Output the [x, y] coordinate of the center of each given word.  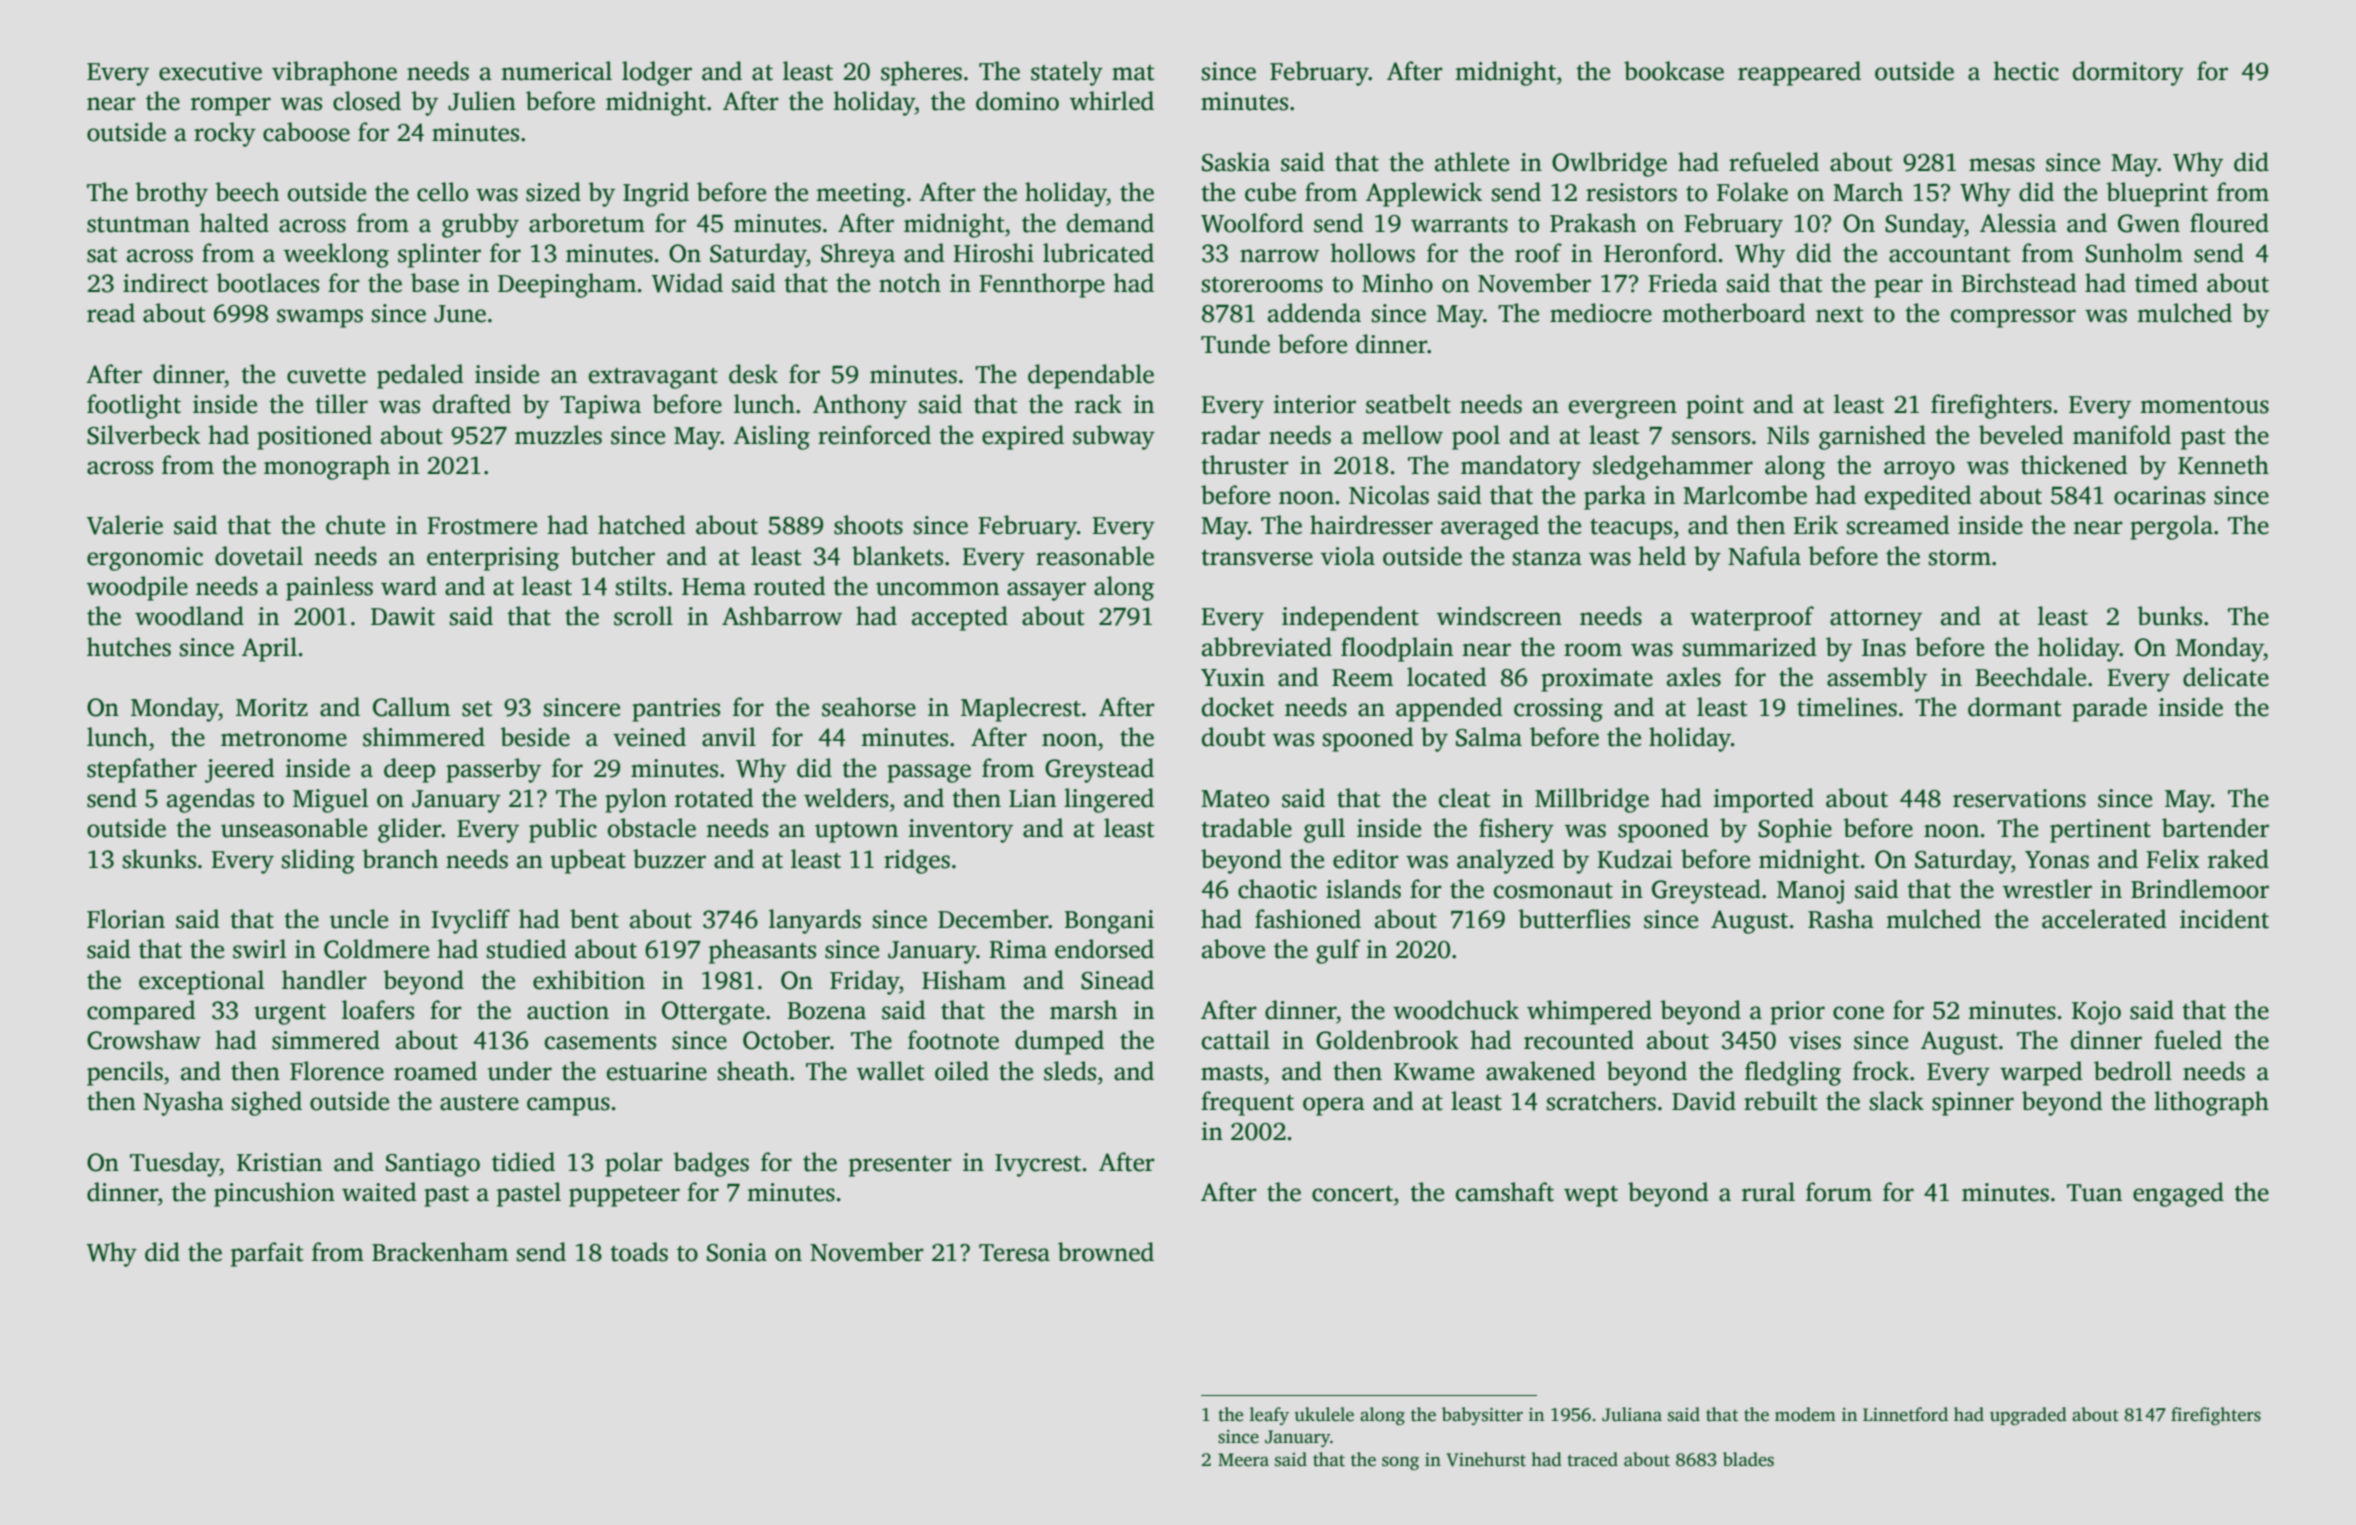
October [786, 1040]
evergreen [1623, 409]
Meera [1243, 1460]
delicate [2226, 677]
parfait [267, 1254]
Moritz [272, 707]
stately [1067, 73]
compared [141, 1012]
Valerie [125, 525]
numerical [556, 71]
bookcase [1674, 71]
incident [2224, 919]
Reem [1362, 678]
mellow [1402, 435]
